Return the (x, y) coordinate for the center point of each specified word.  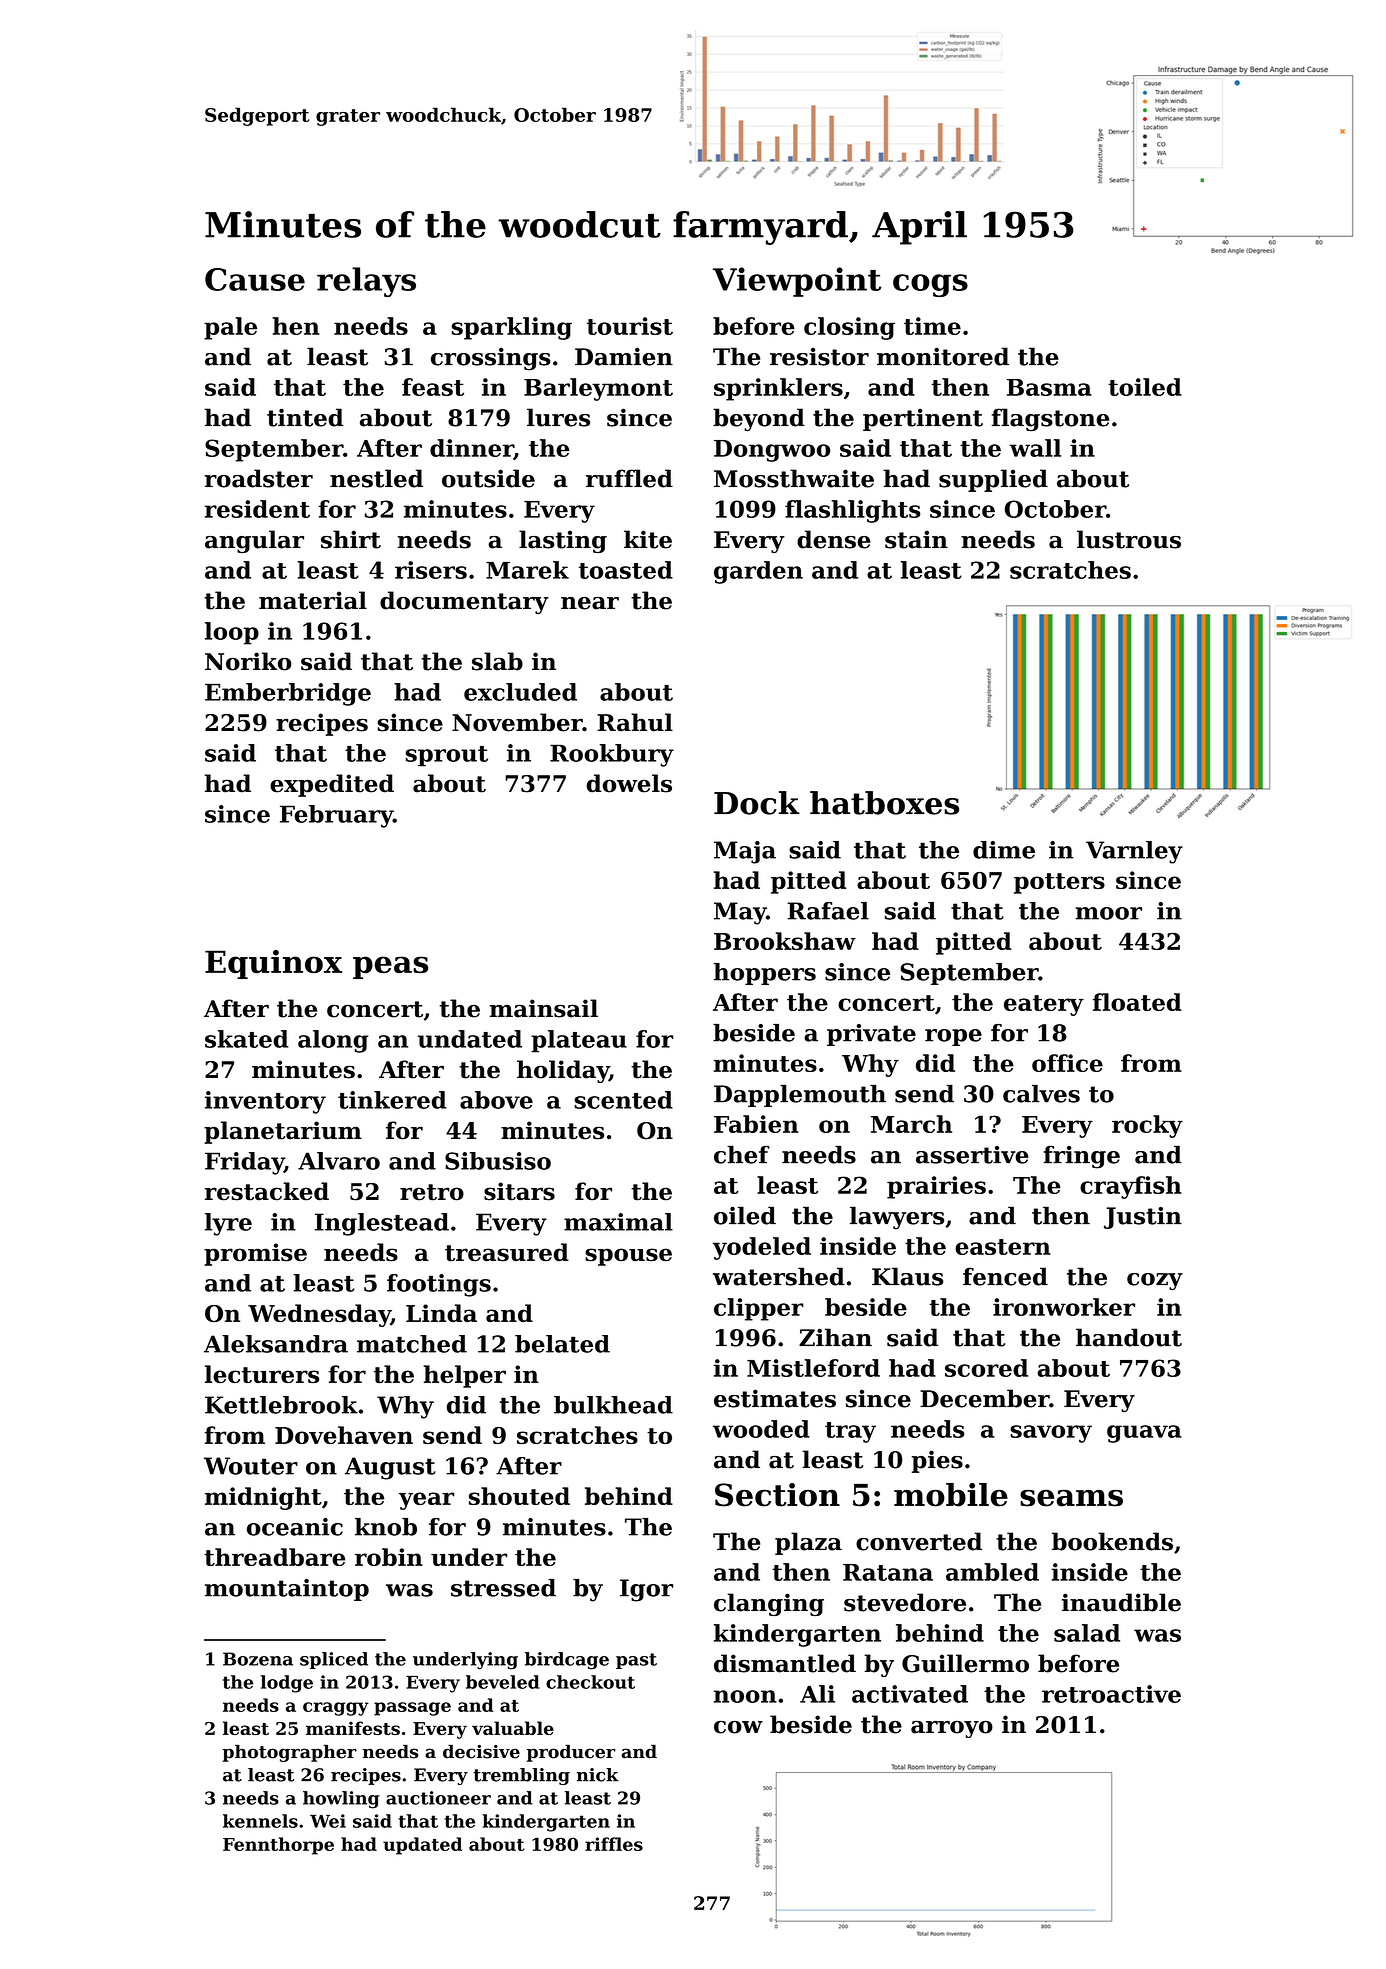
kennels (260, 1821)
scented (623, 1100)
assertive (972, 1155)
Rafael (828, 911)
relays (366, 282)
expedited (332, 785)
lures (558, 417)
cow (738, 1727)
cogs (930, 285)
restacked (267, 1191)
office (1067, 1063)
